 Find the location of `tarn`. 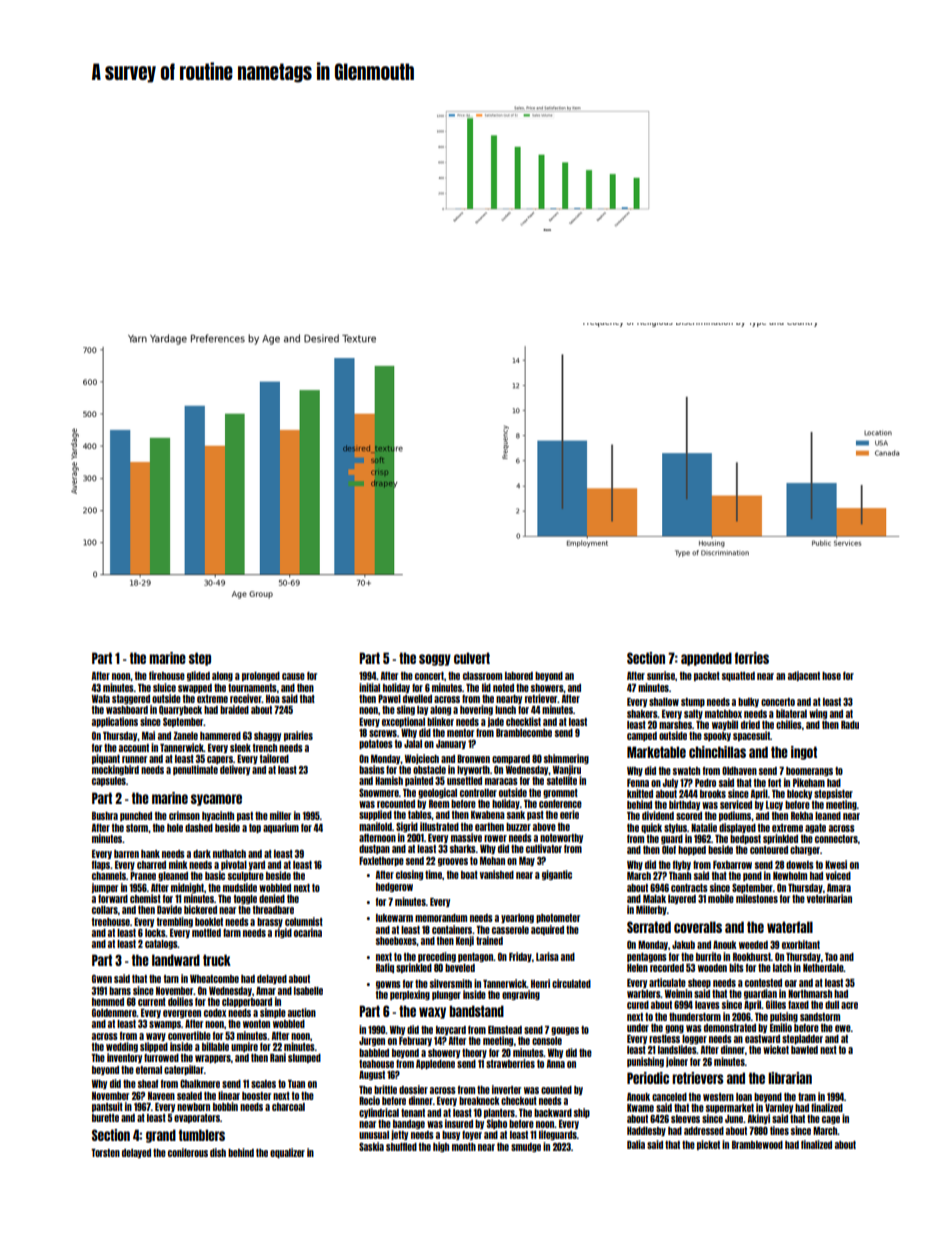

tarn is located at coordinates (171, 979).
